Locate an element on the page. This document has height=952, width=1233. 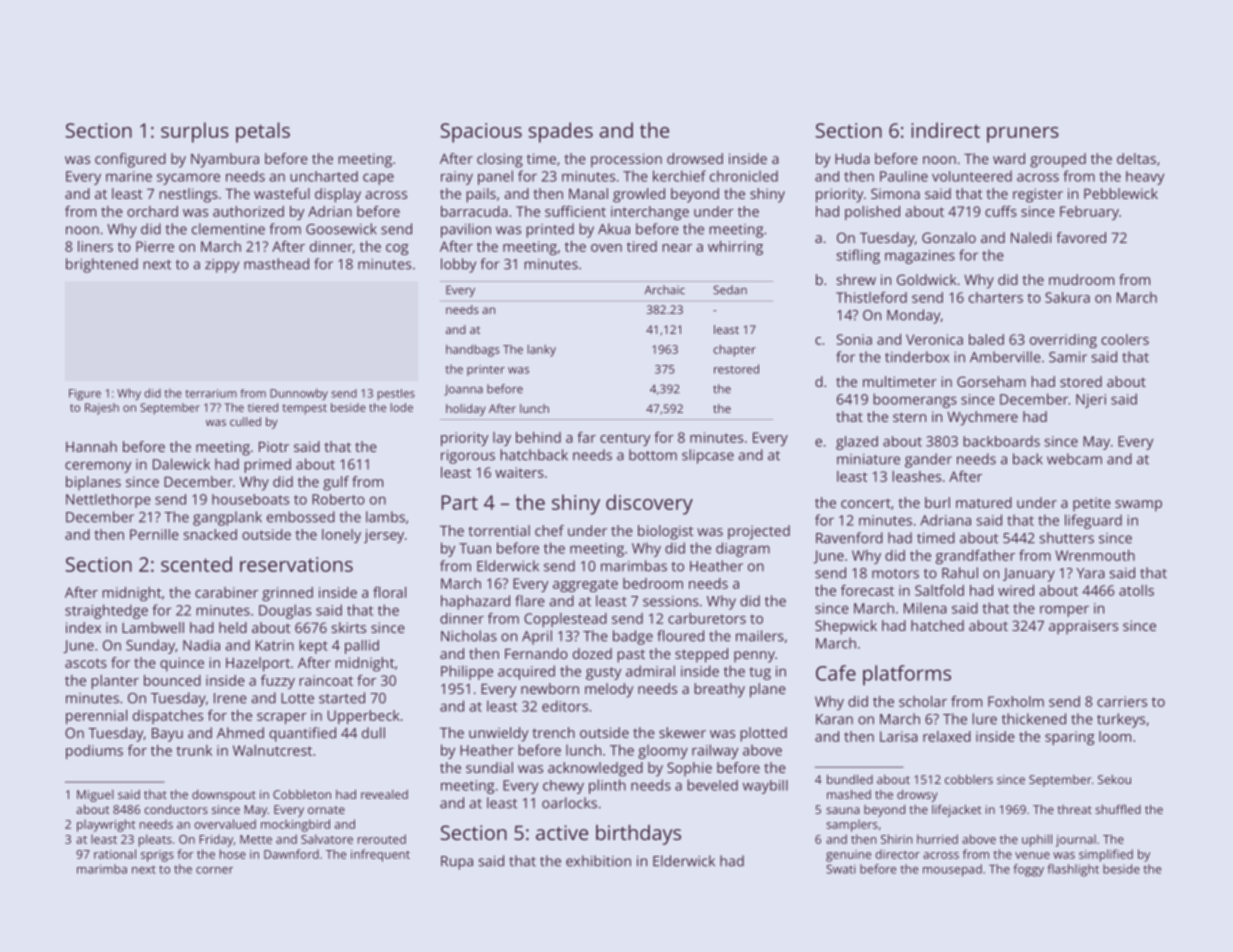
carburetors is located at coordinates (707, 618).
